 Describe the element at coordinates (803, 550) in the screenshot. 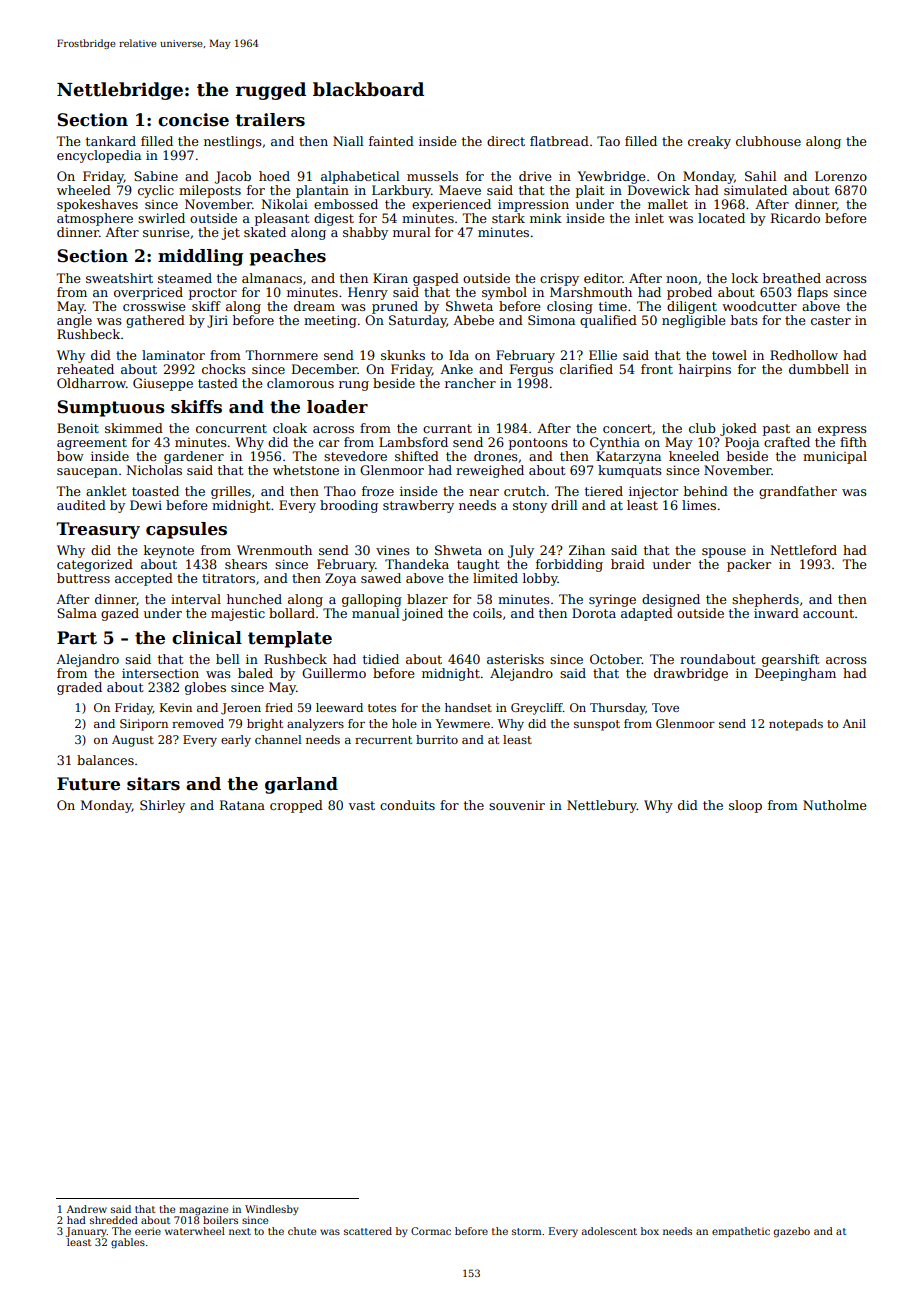

I see `Nettleford` at that location.
